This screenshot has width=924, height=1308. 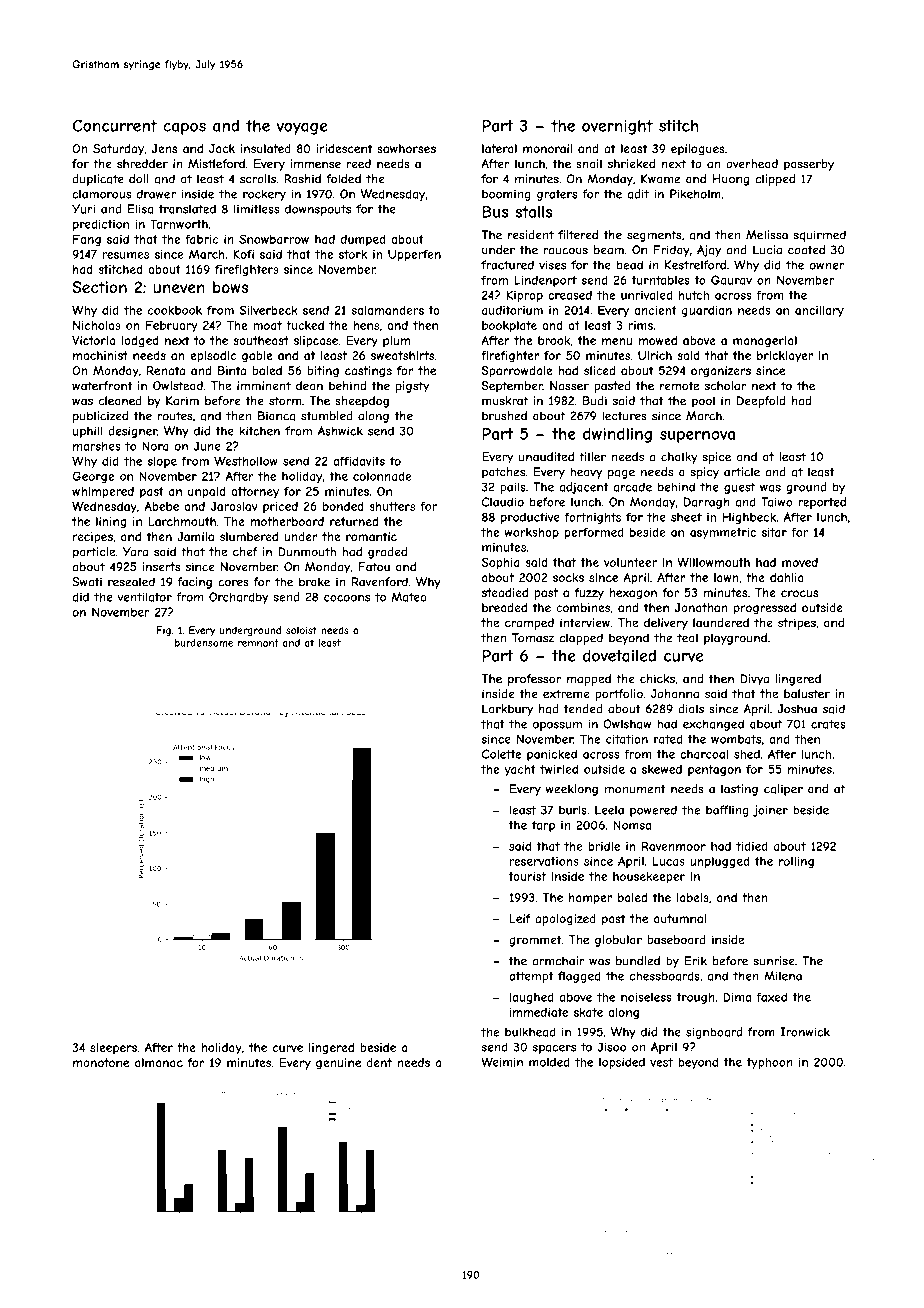 I want to click on sleepers, so click(x=113, y=1048).
